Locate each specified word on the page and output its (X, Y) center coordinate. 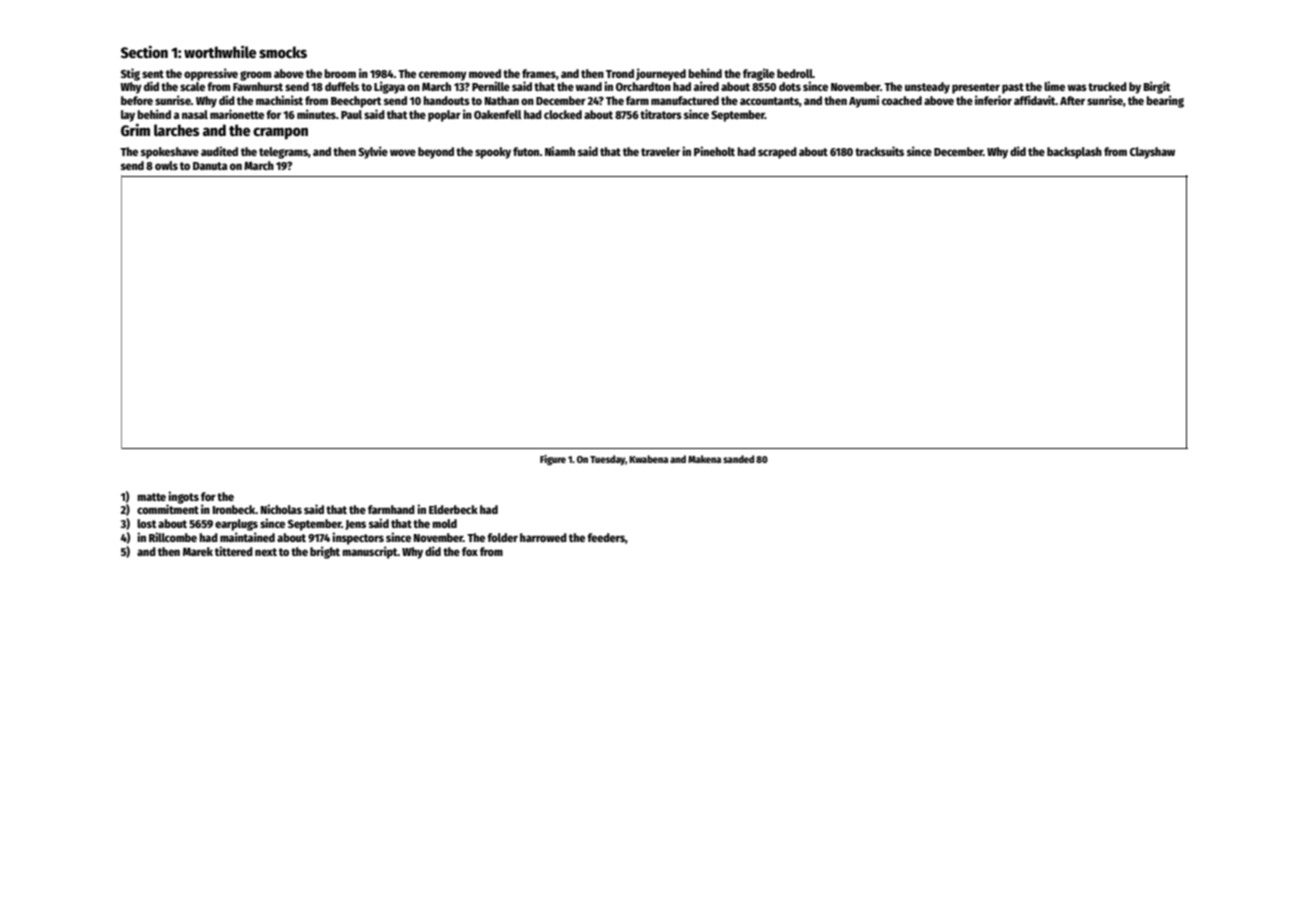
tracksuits (879, 151)
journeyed (661, 74)
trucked (1107, 86)
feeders (606, 537)
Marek (198, 551)
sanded (738, 459)
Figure (553, 460)
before (137, 100)
